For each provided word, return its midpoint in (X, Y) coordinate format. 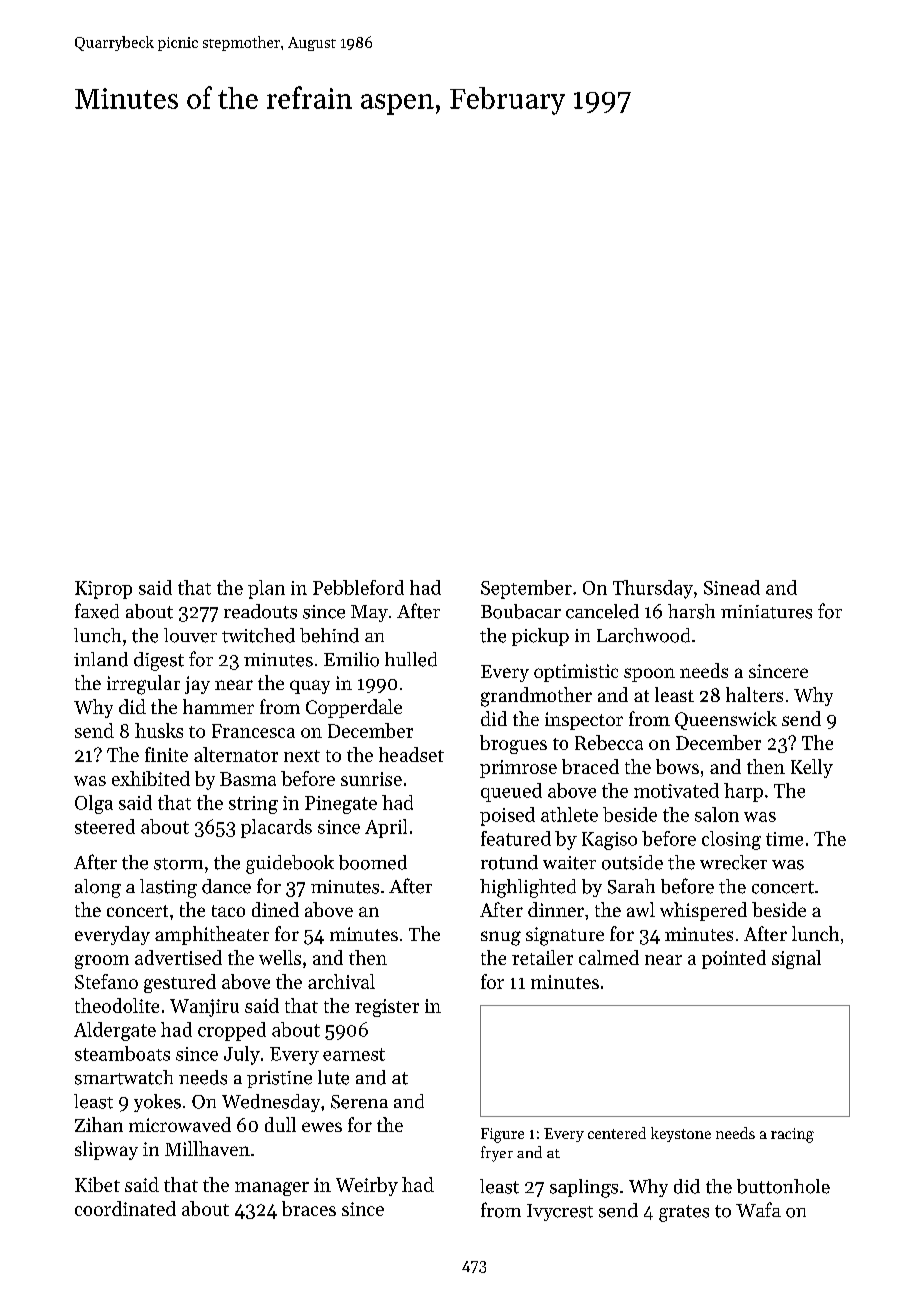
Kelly (812, 768)
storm (178, 864)
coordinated (125, 1208)
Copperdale (354, 708)
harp (743, 792)
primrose (518, 769)
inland (101, 659)
